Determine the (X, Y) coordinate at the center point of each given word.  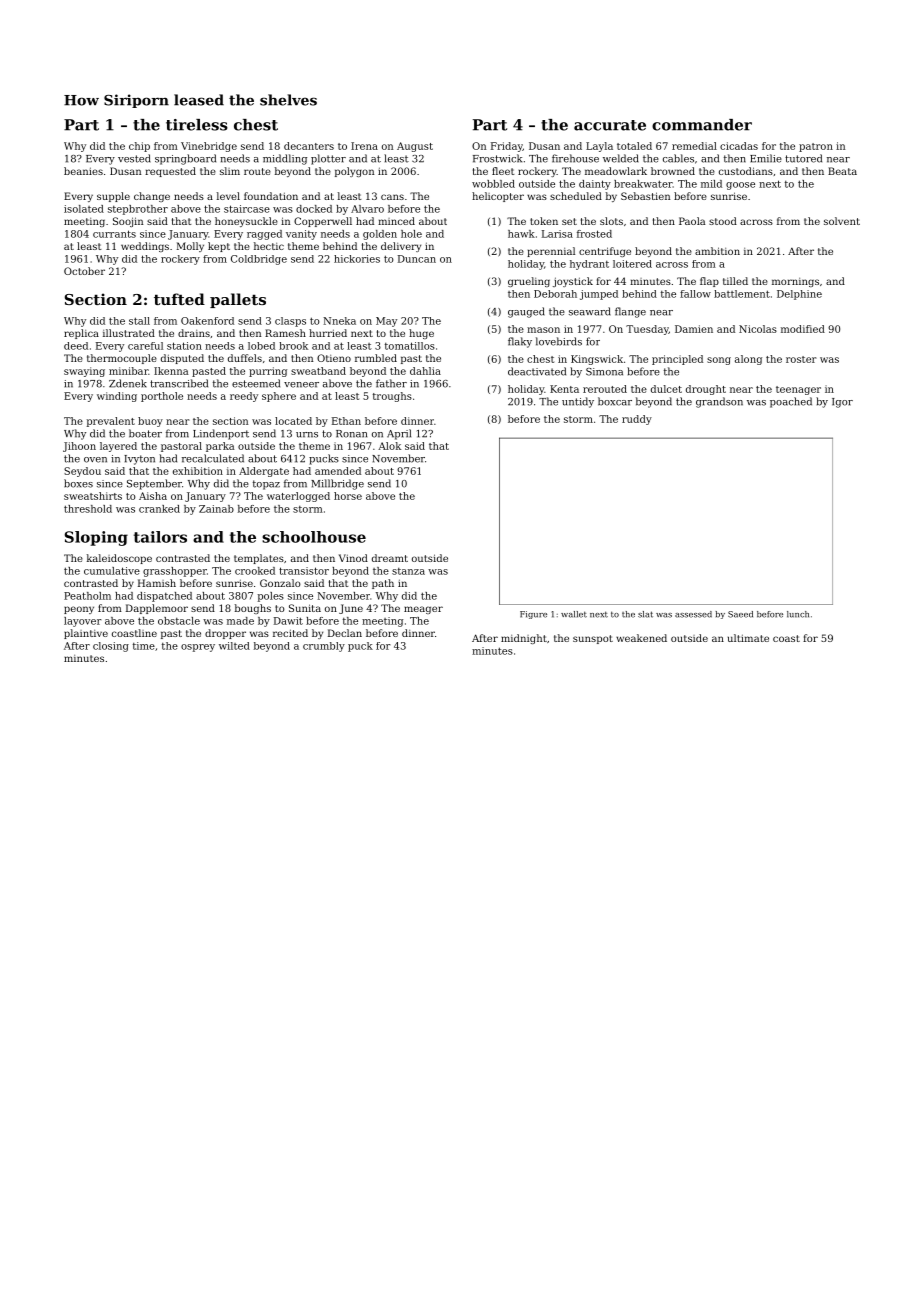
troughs (392, 397)
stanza (408, 571)
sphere (279, 397)
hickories (357, 259)
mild (711, 184)
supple (113, 197)
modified (803, 329)
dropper (225, 634)
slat (645, 614)
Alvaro (367, 209)
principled (677, 360)
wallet (574, 614)
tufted (179, 299)
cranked (159, 509)
